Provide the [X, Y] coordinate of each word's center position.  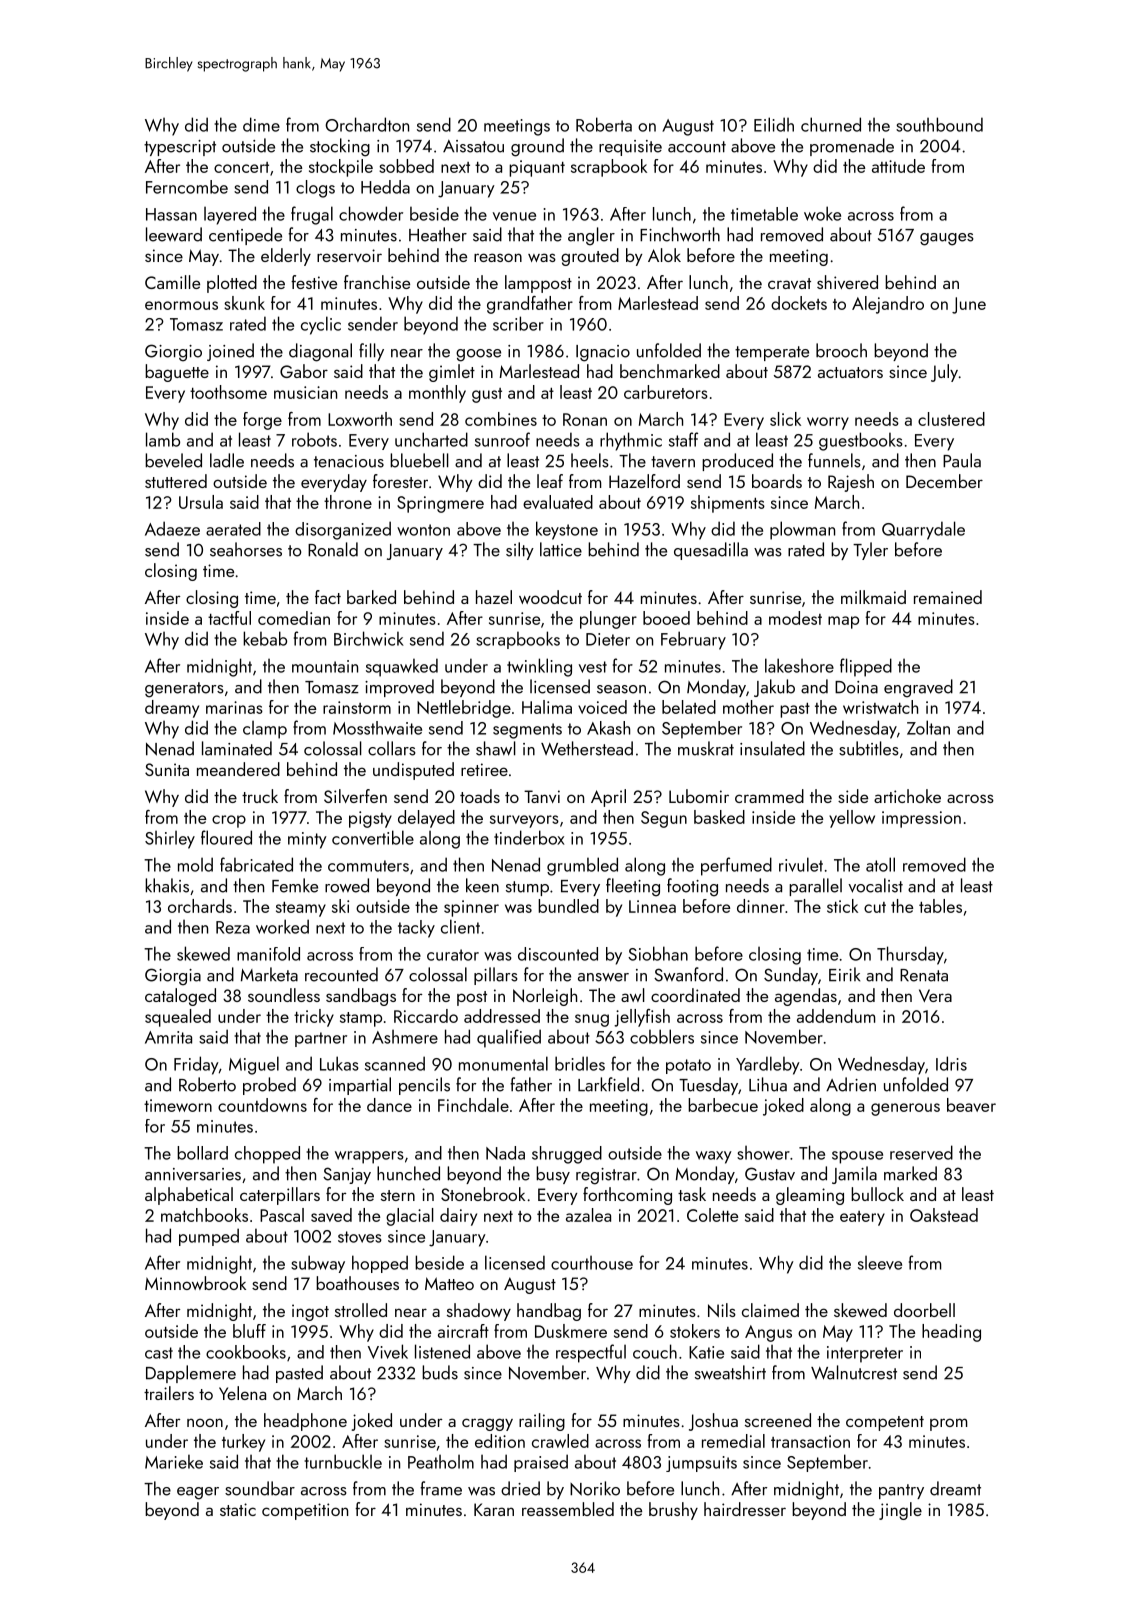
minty [307, 840]
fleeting [633, 887]
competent [885, 1423]
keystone [567, 530]
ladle [227, 460]
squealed [178, 1018]
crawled [560, 1441]
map [843, 622]
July [944, 373]
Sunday [791, 976]
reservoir [349, 255]
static [238, 1509]
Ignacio [603, 353]
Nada [505, 1153]
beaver [971, 1105]
